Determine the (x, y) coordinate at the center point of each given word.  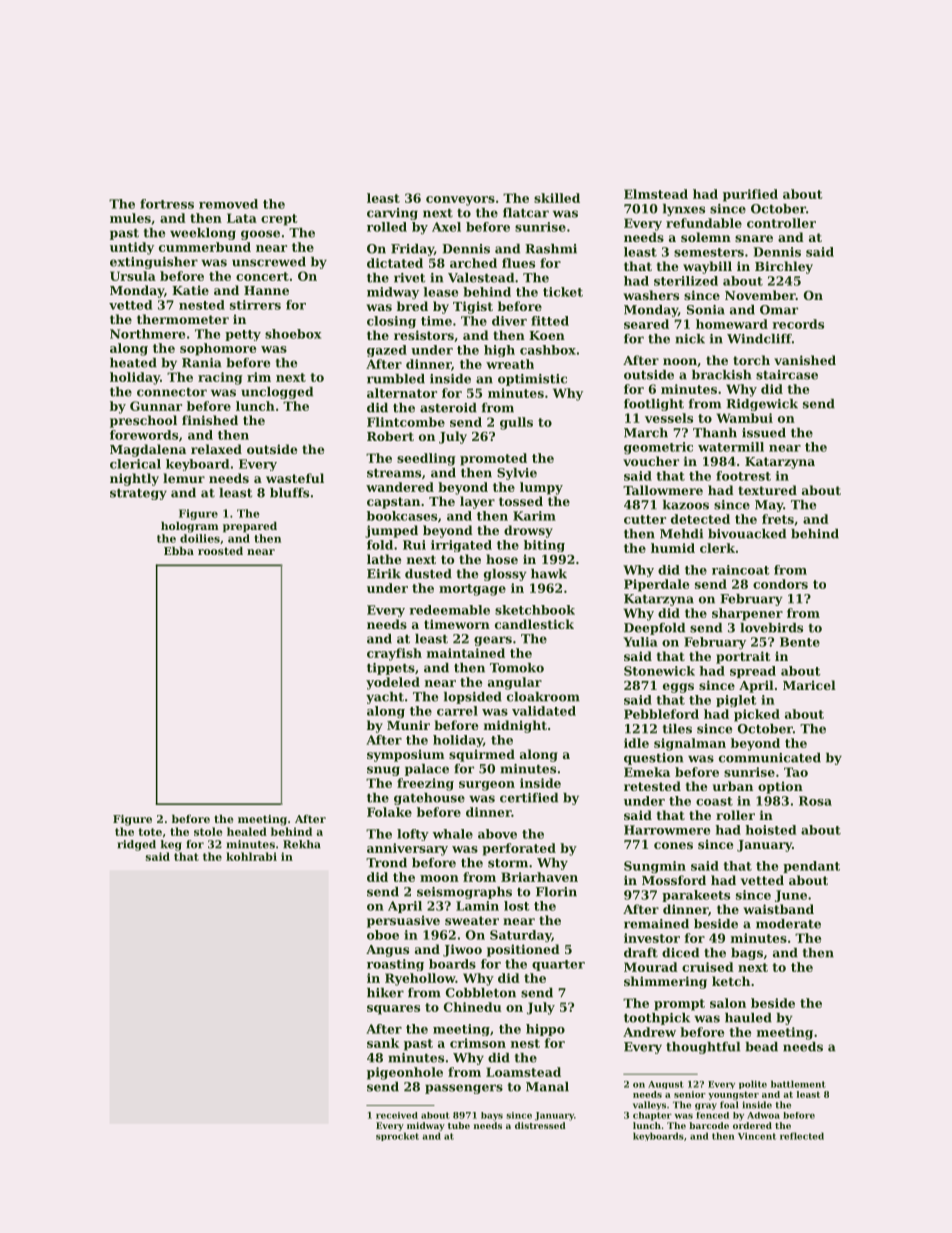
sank (383, 1043)
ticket (563, 292)
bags (747, 954)
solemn (706, 237)
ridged (136, 845)
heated (133, 363)
